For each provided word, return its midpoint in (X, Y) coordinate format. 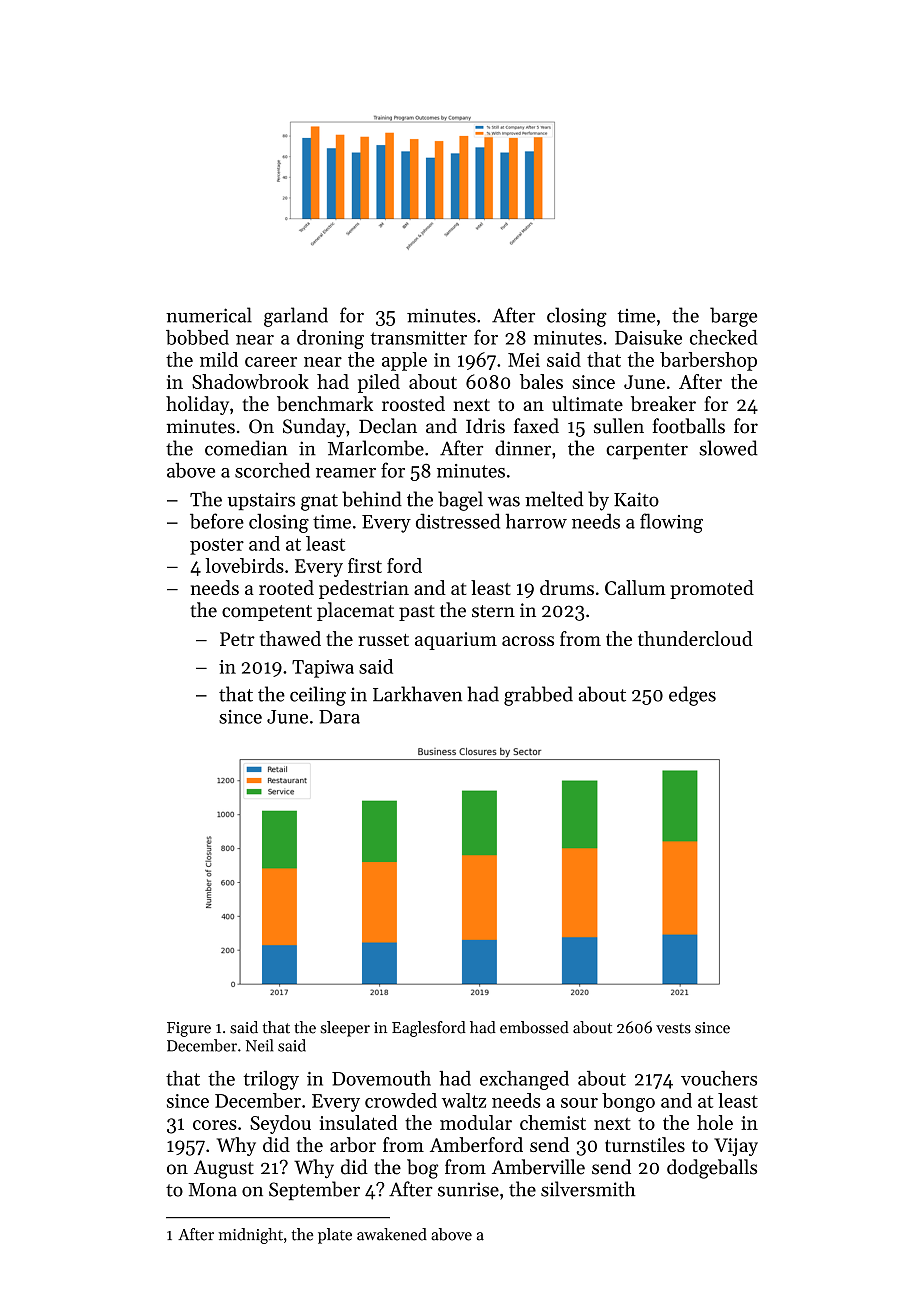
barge (733, 317)
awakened (392, 1234)
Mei (524, 360)
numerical (209, 315)
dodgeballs (712, 1169)
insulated (358, 1122)
